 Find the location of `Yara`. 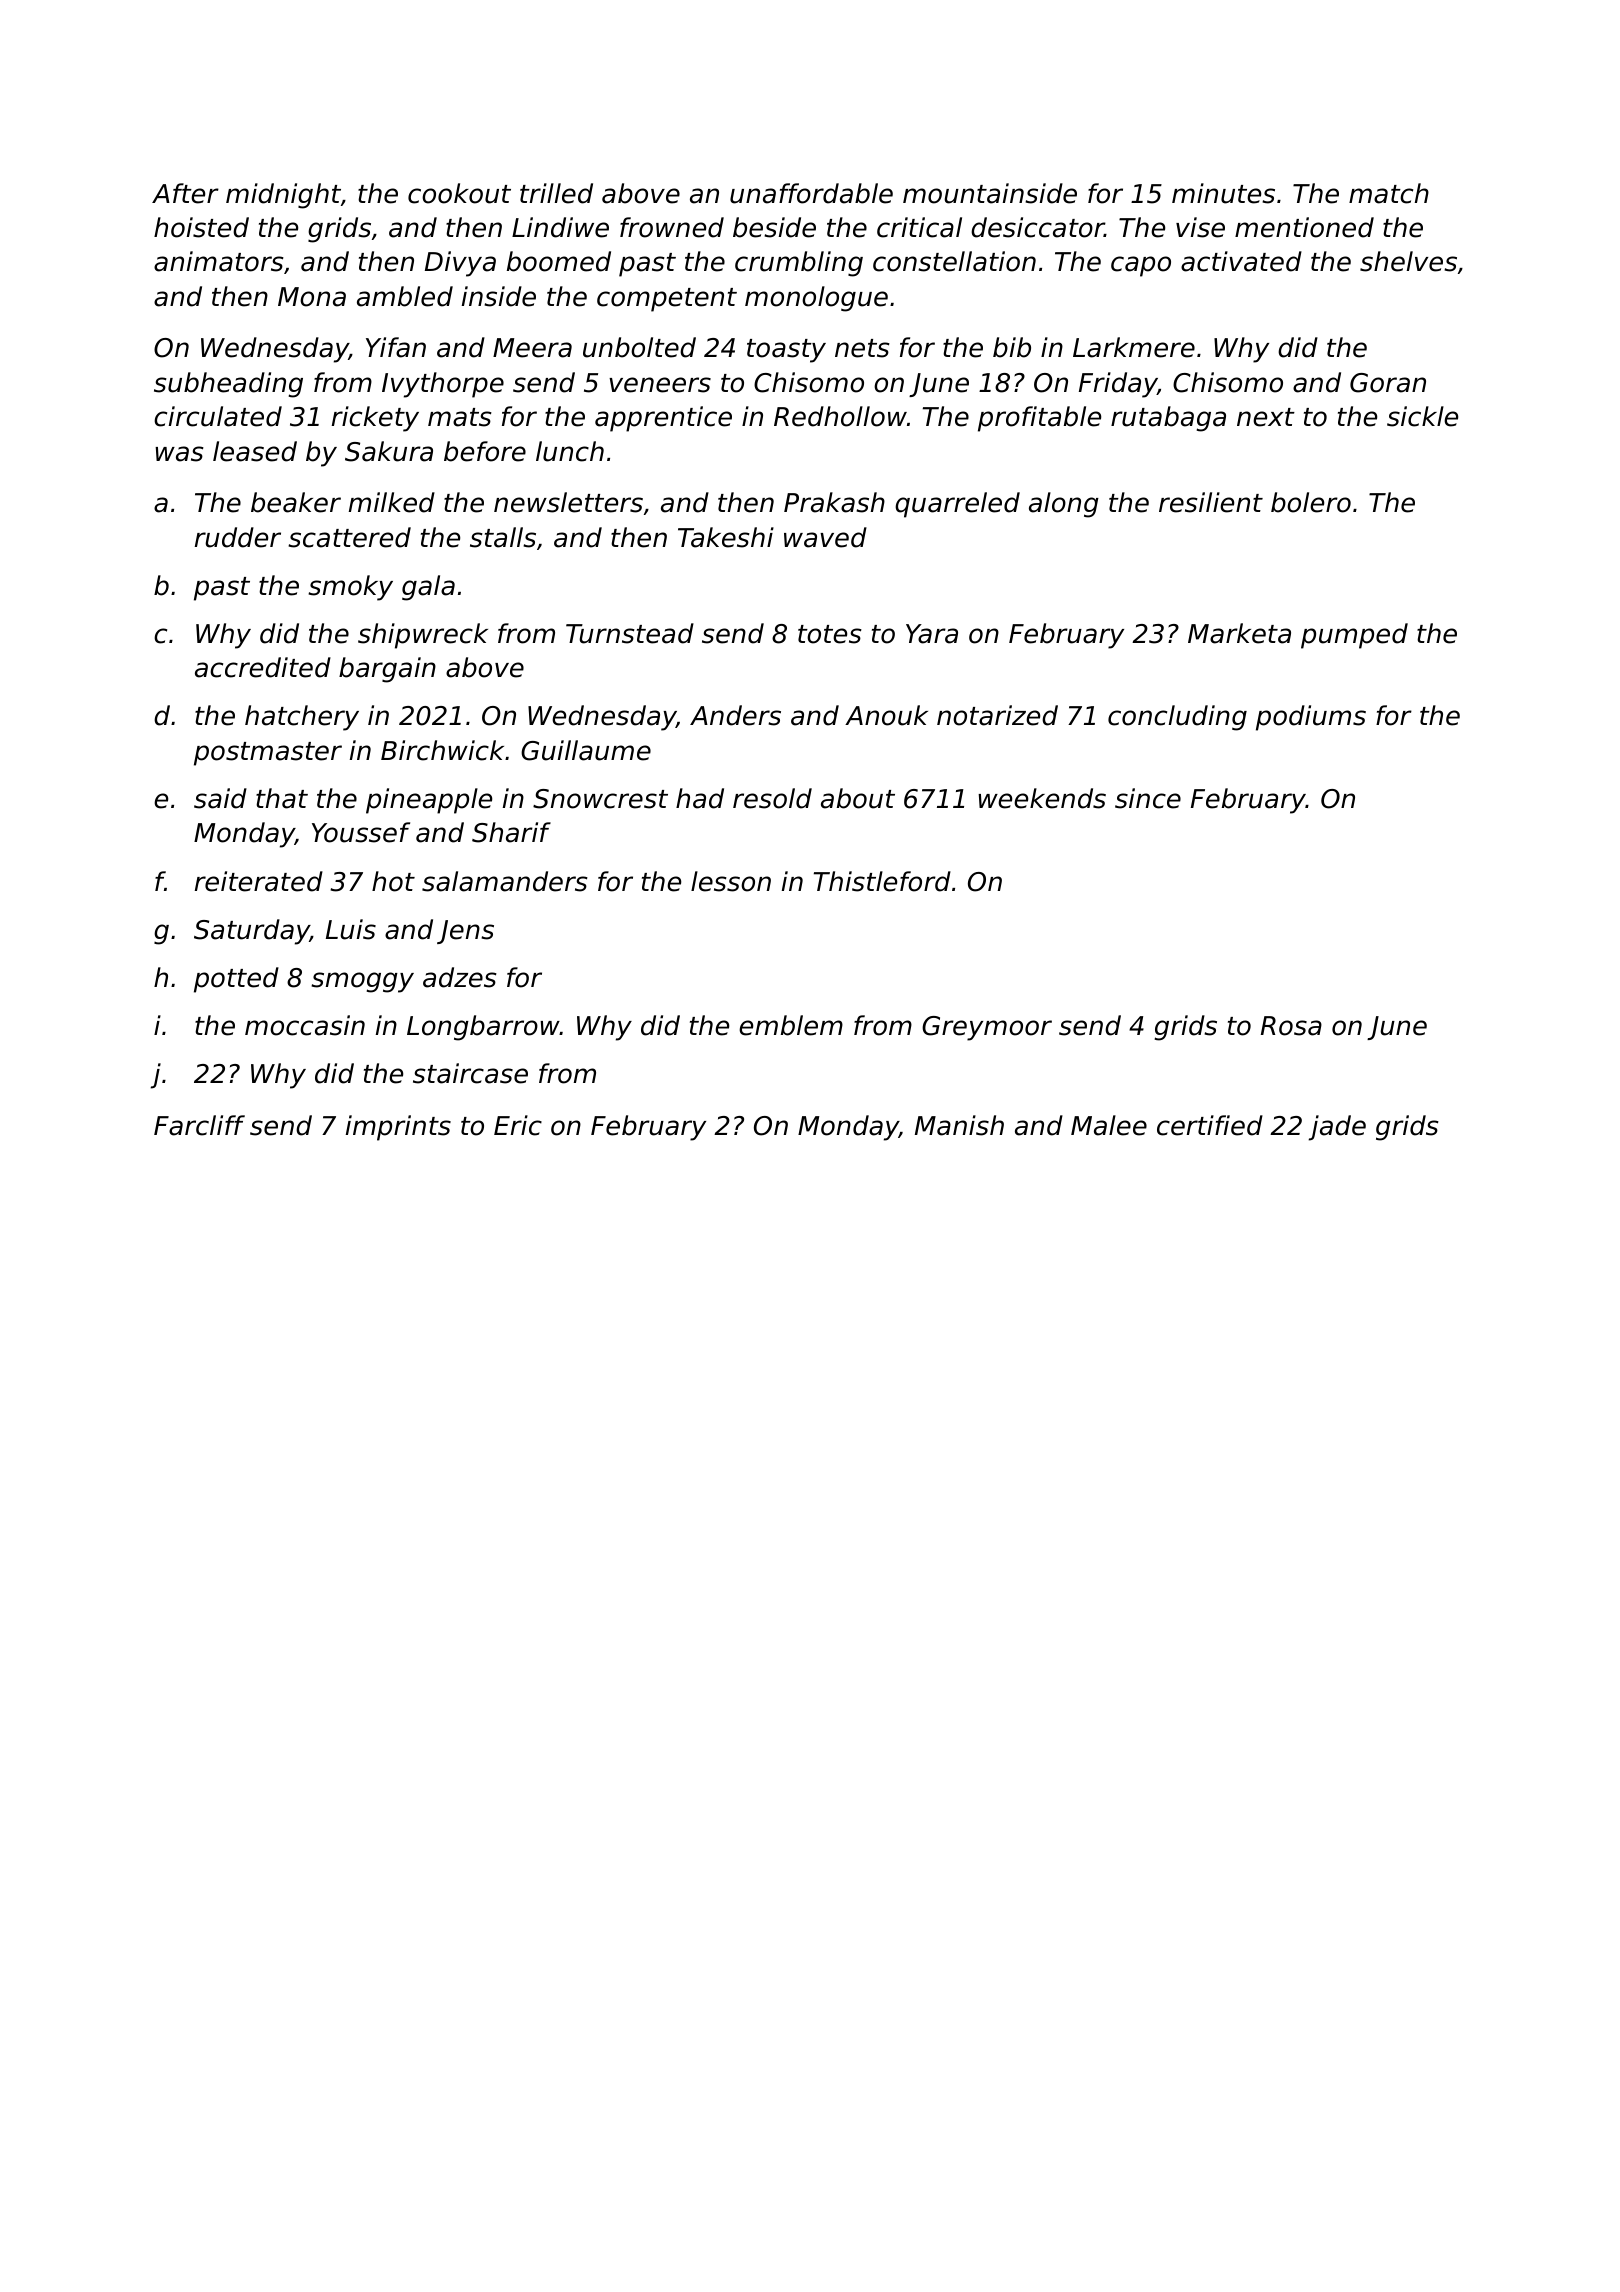

Yara is located at coordinates (932, 634).
